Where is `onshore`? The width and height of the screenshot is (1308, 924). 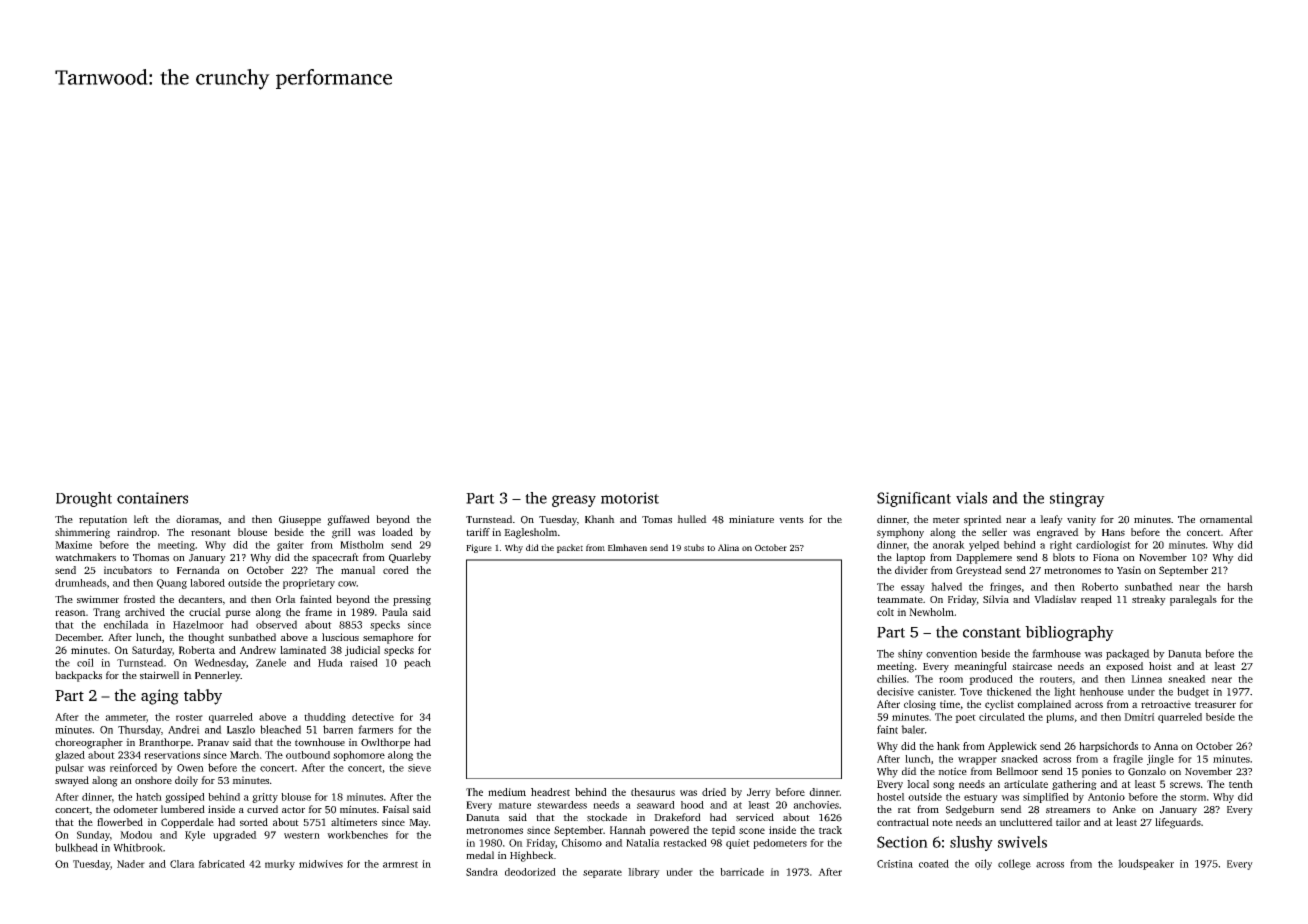
onshore is located at coordinates (153, 780).
